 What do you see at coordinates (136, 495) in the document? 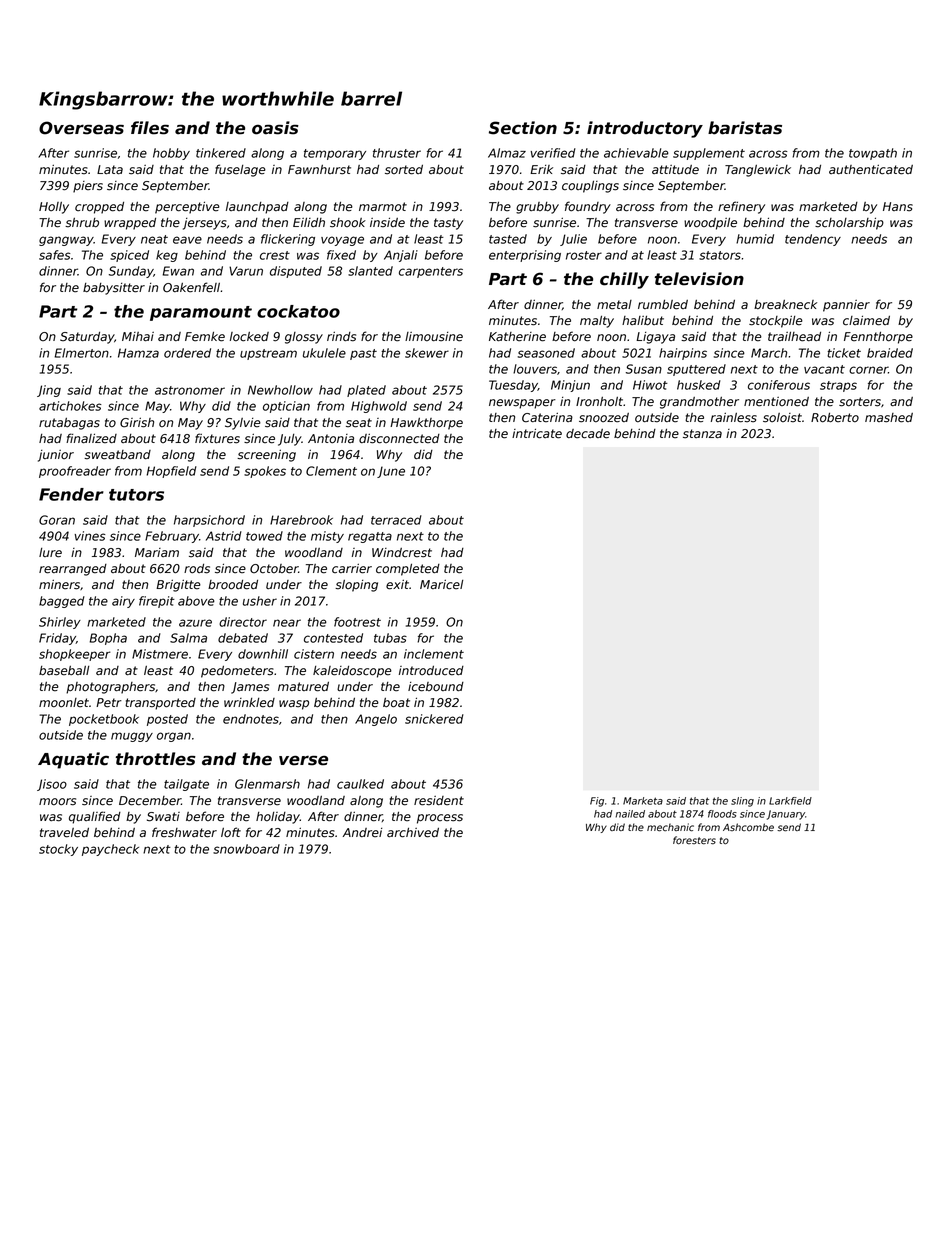
I see `tutors` at bounding box center [136, 495].
